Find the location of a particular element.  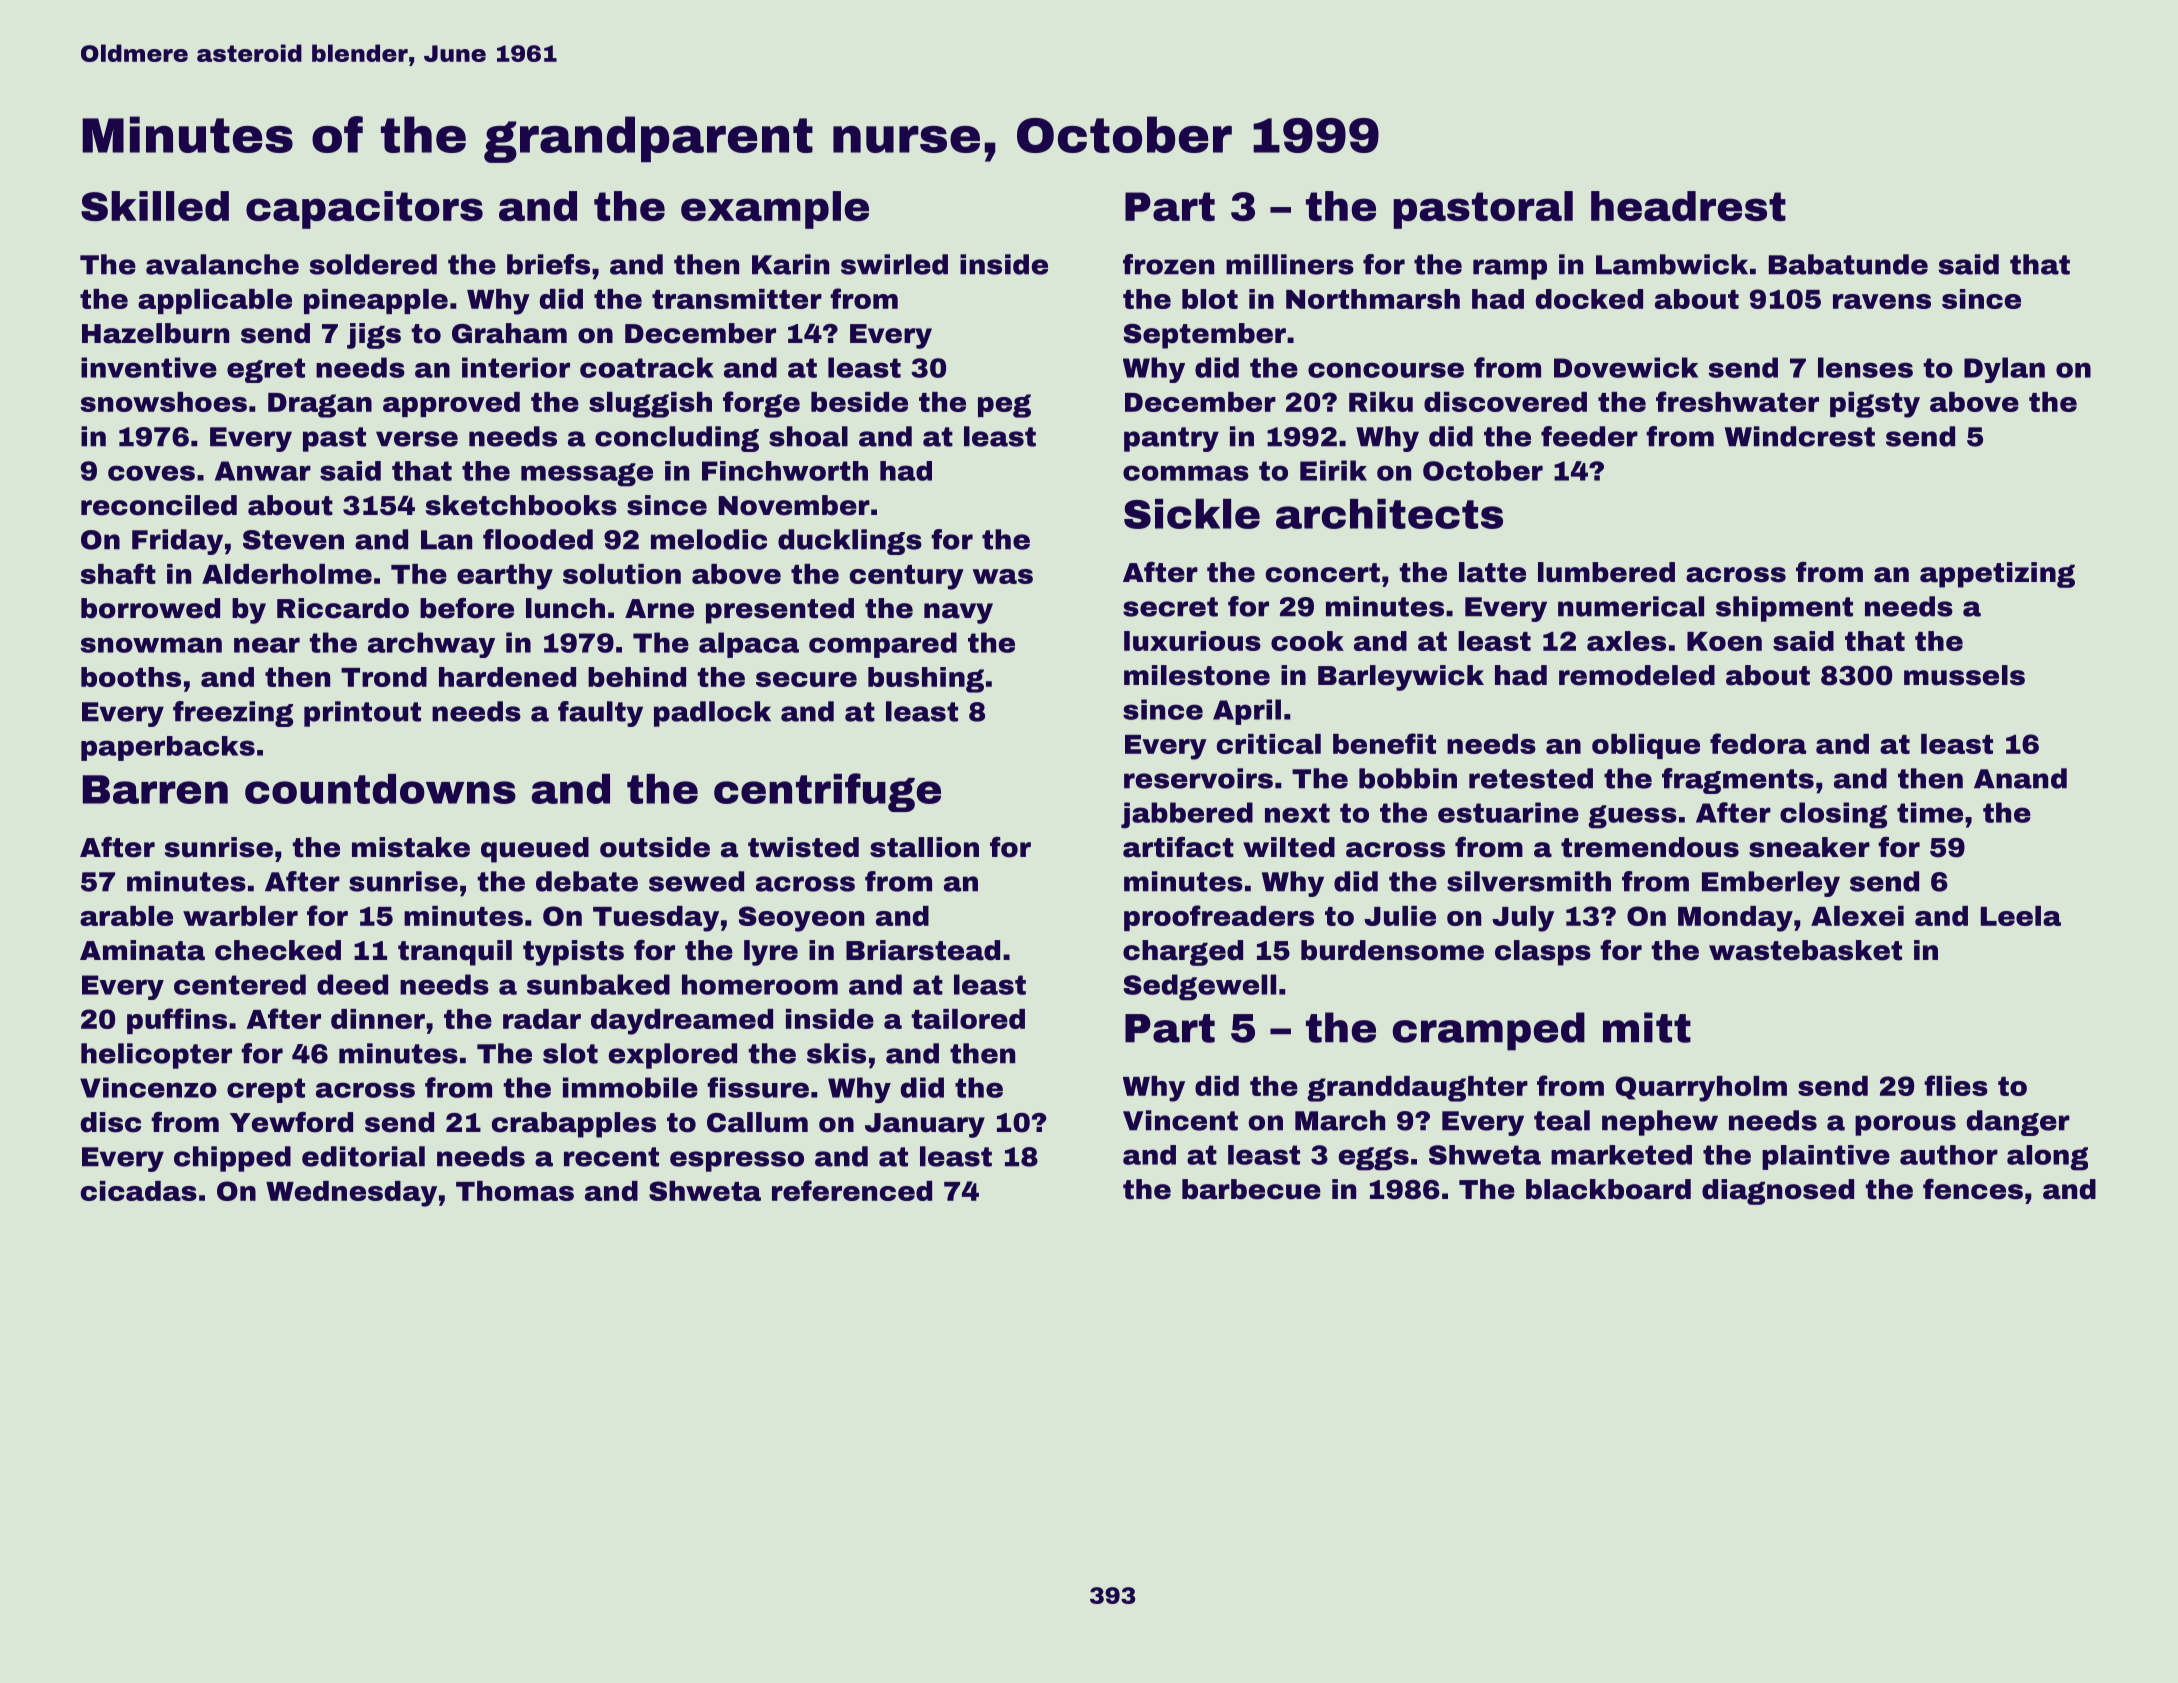

mistake is located at coordinates (411, 847).
